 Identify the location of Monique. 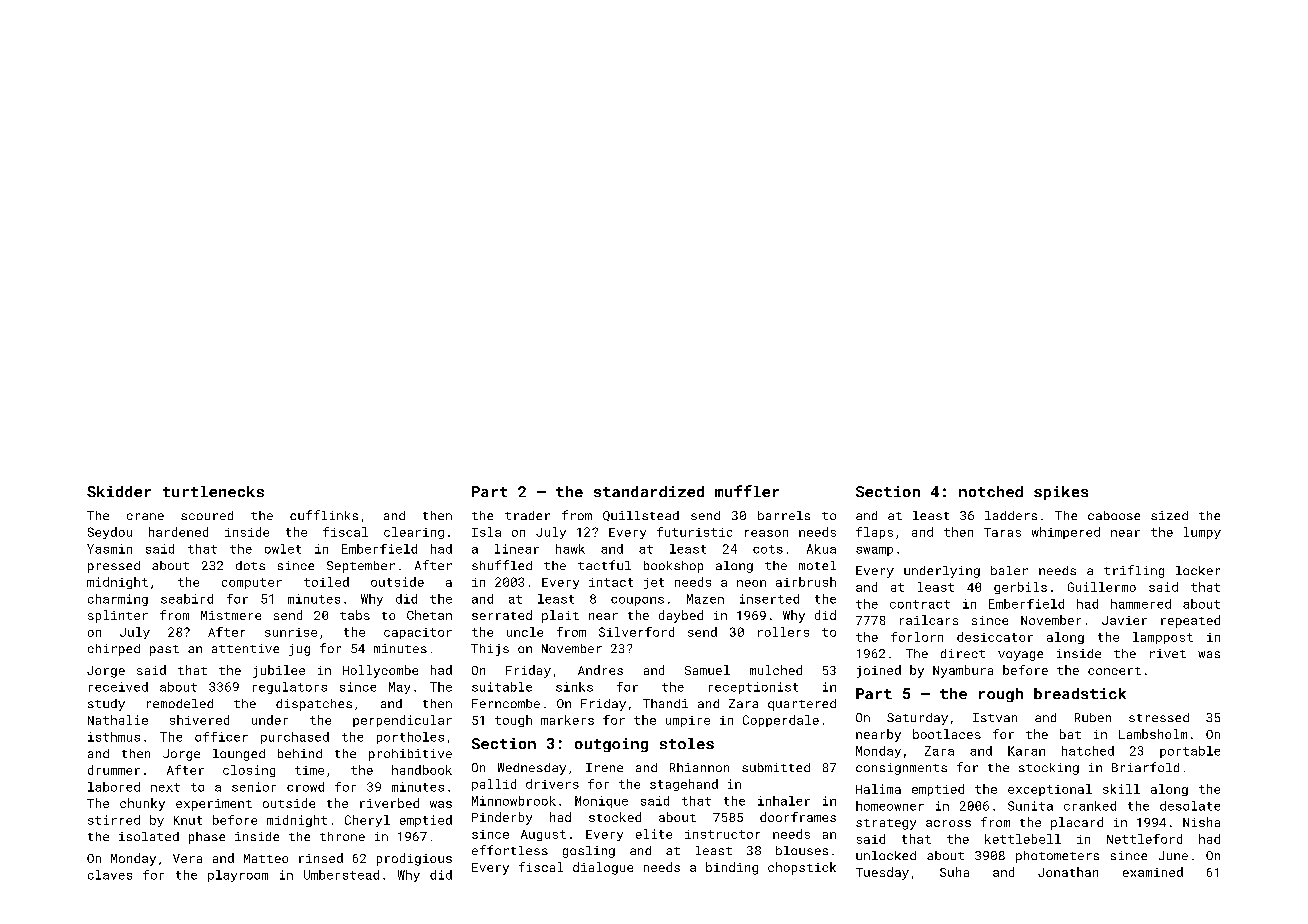
(601, 802).
